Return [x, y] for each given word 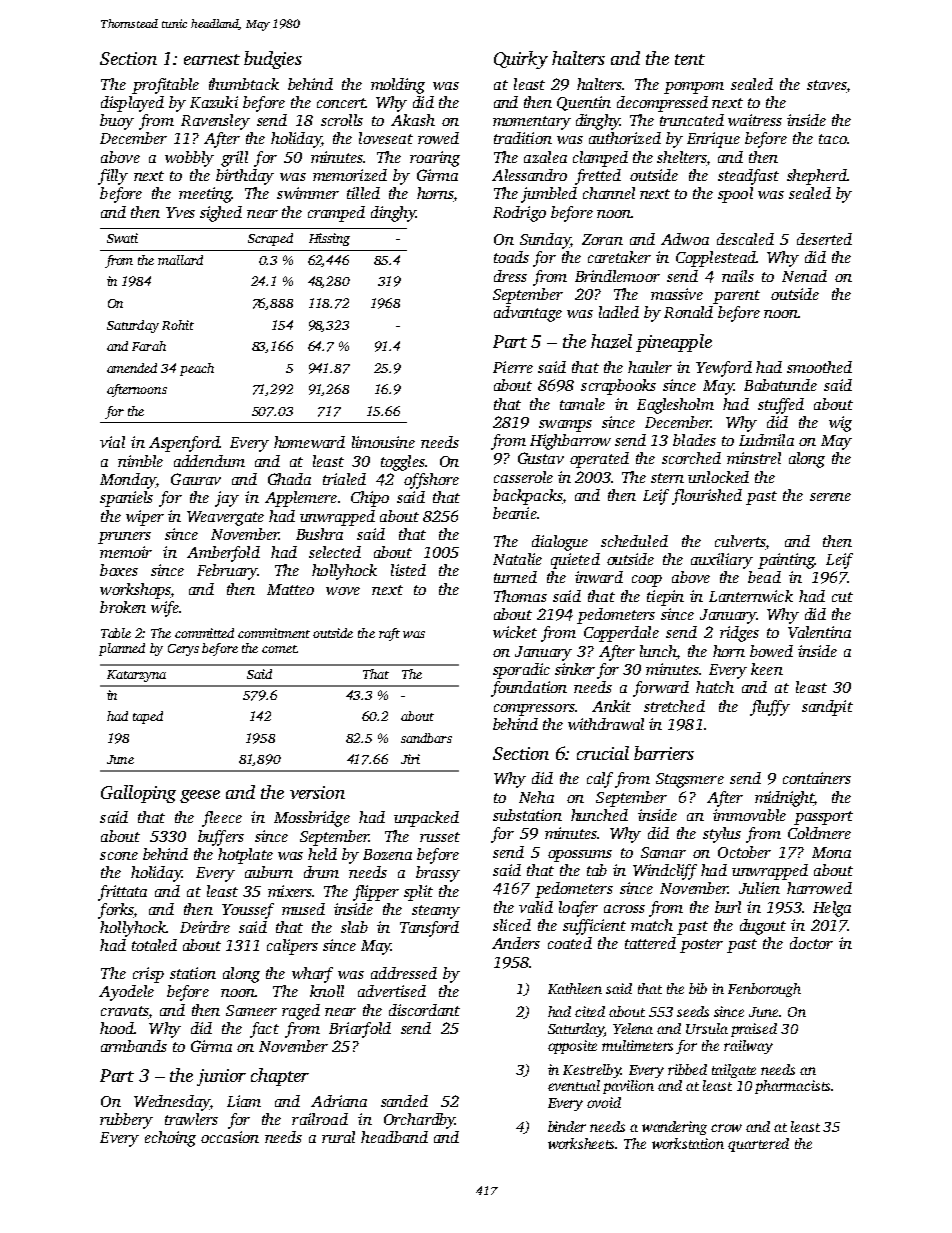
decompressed [662, 104]
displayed [132, 104]
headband [394, 1137]
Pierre [513, 367]
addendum [209, 461]
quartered [758, 1145]
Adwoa [685, 239]
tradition [523, 138]
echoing [170, 1139]
